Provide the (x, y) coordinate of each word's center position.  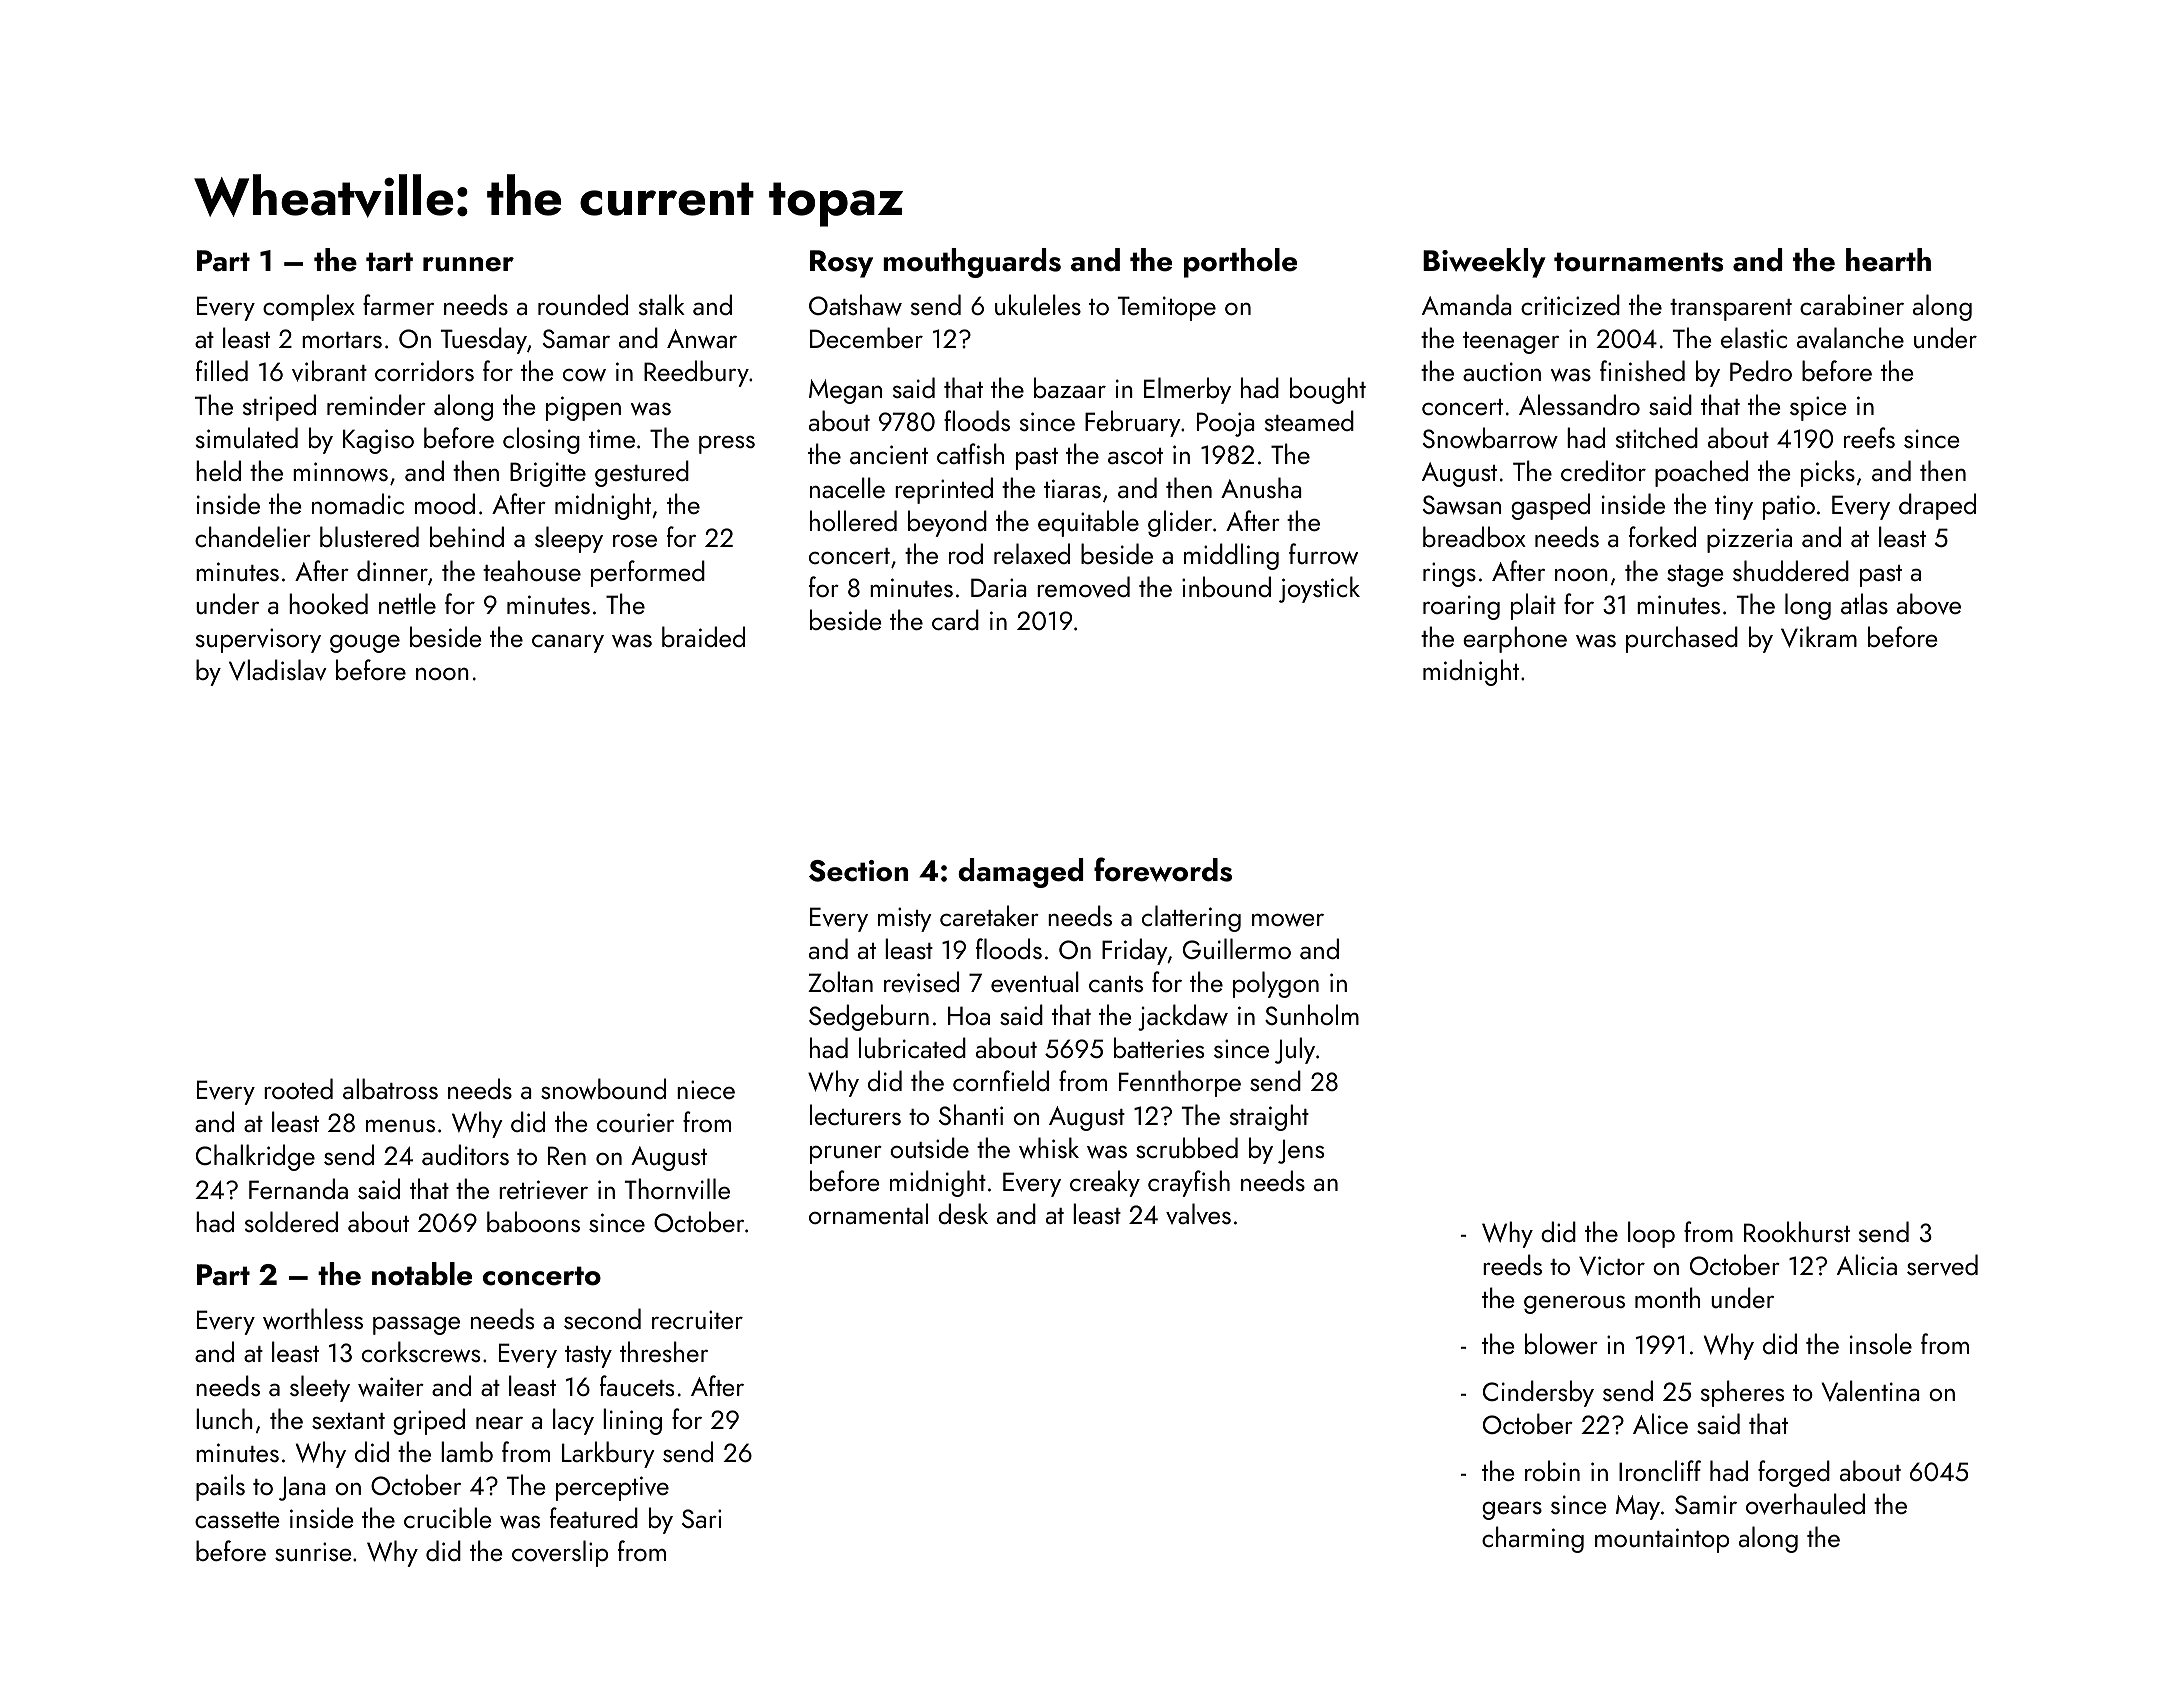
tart (389, 262)
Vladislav (278, 670)
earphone (1515, 639)
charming (1533, 1539)
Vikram (1819, 637)
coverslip (560, 1553)
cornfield (1001, 1080)
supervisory (258, 640)
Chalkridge (255, 1157)
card (955, 619)
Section (858, 871)
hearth (1888, 260)
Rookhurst (1797, 1231)
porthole (1240, 263)
